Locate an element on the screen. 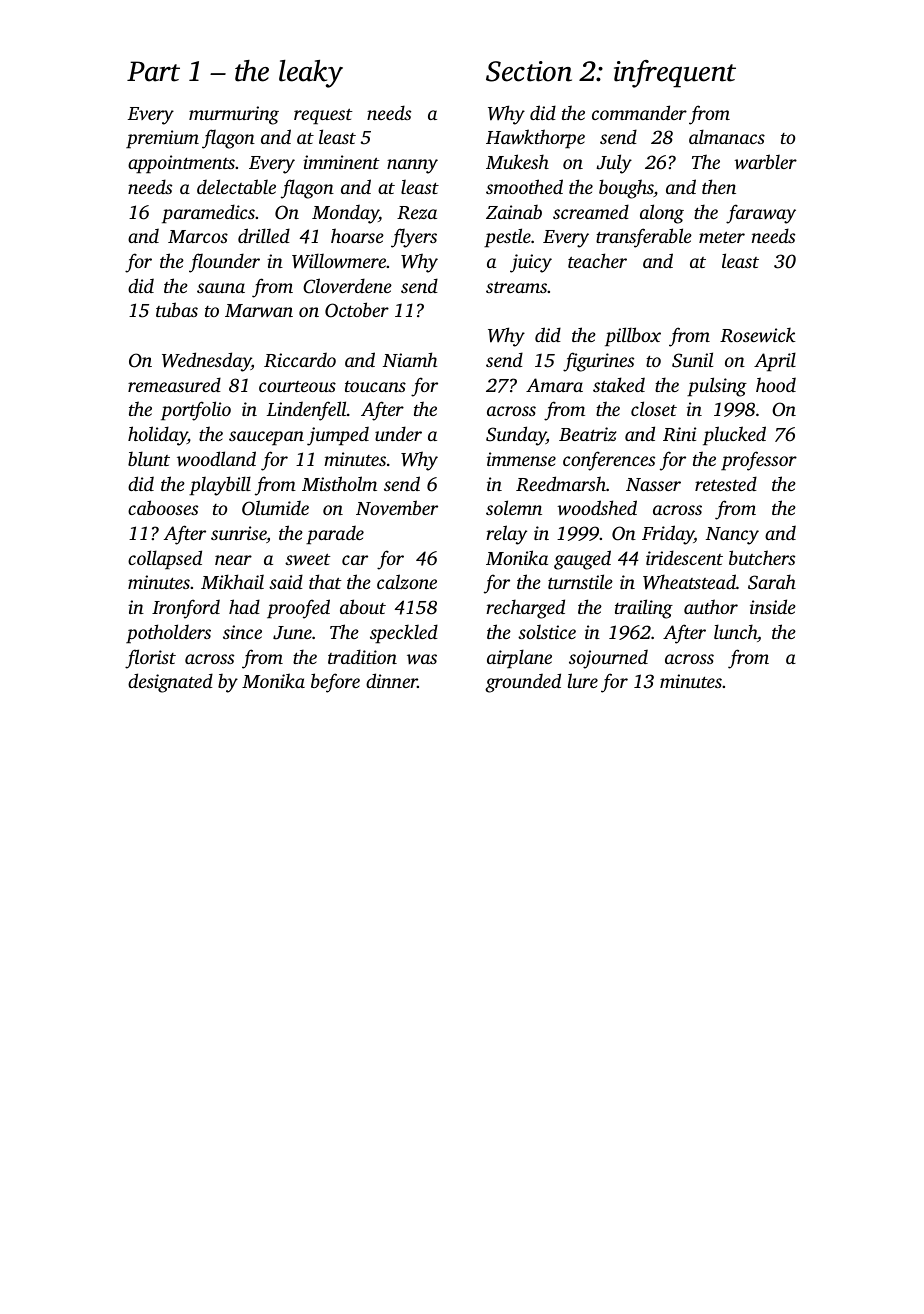  July is located at coordinates (614, 164).
